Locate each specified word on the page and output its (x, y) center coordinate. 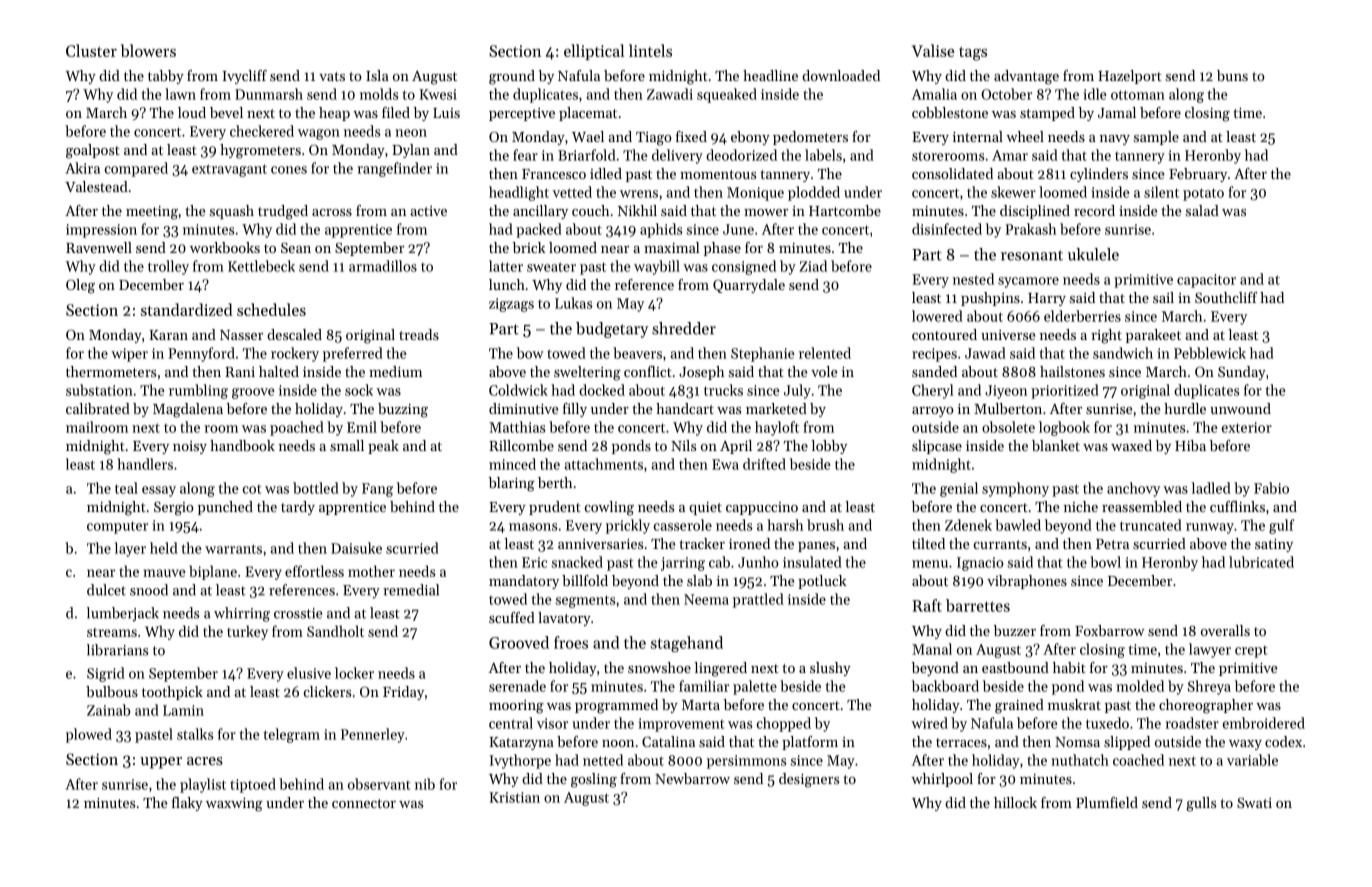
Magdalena (188, 410)
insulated (812, 562)
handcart (685, 408)
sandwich (1123, 353)
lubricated (1261, 562)
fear (525, 155)
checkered (262, 131)
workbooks (225, 247)
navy (1115, 140)
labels (823, 155)
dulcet (106, 590)
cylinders (1099, 175)
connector (364, 803)
